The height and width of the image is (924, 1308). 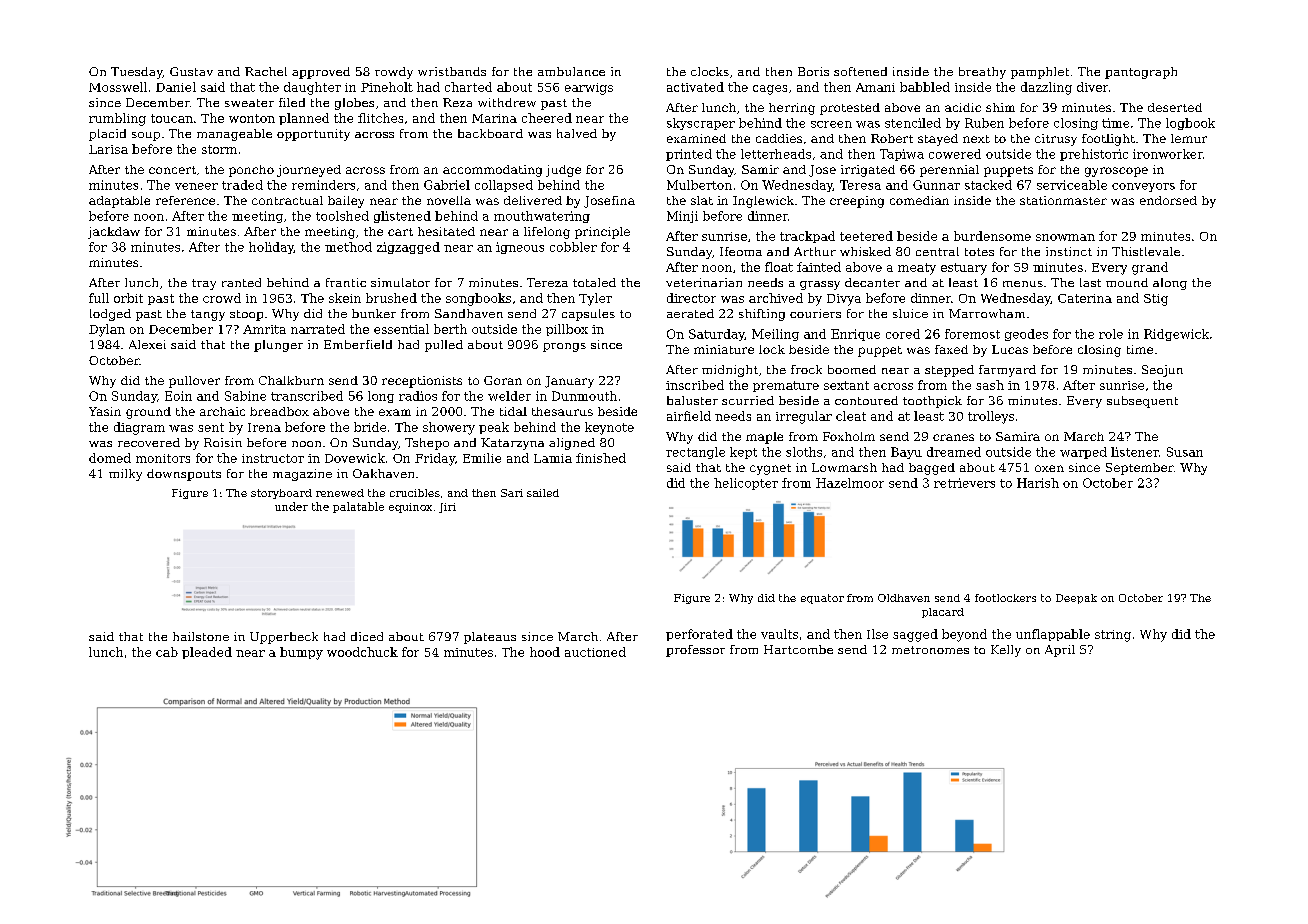 What do you see at coordinates (452, 71) in the image?
I see `wristbands` at bounding box center [452, 71].
